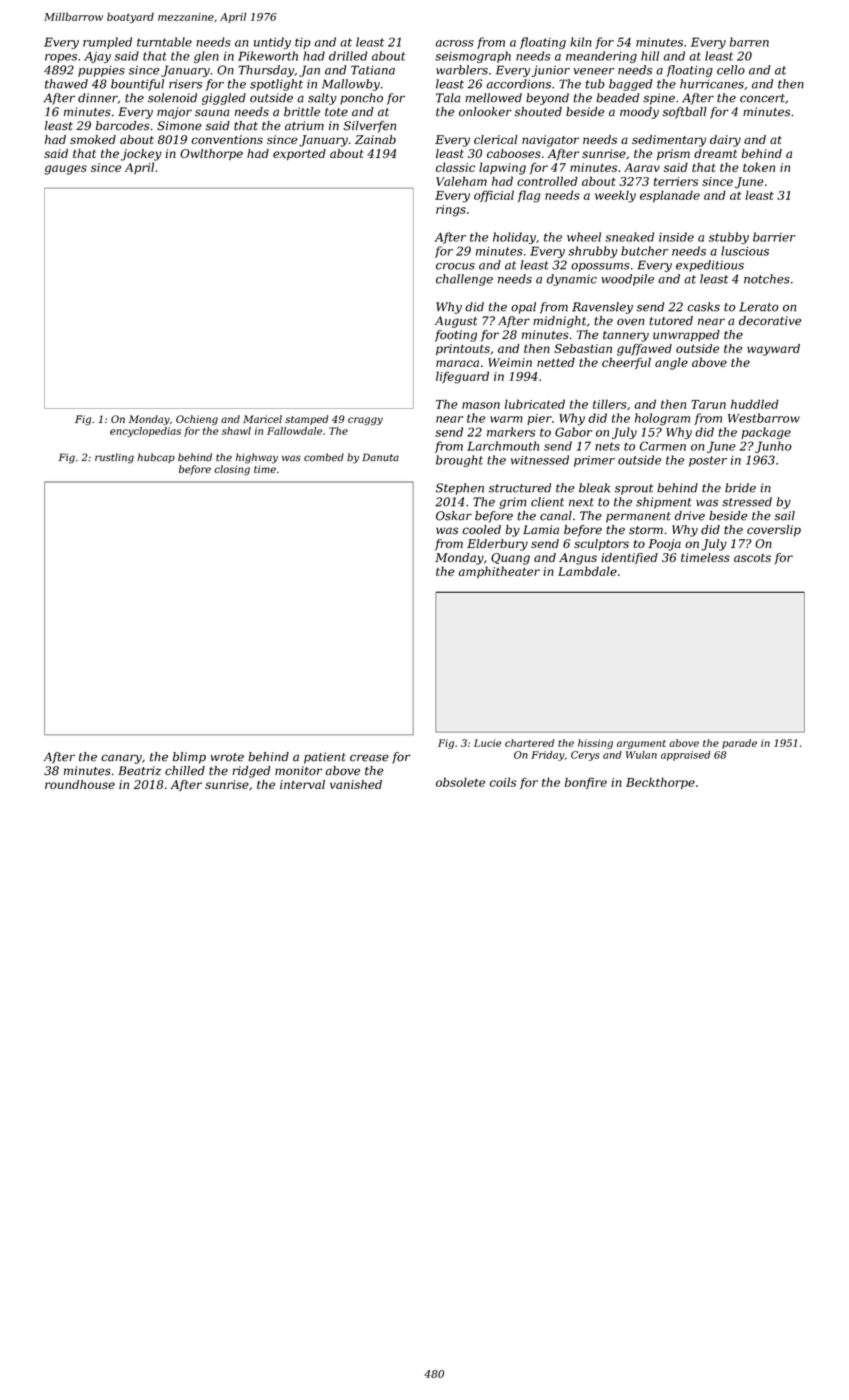  I want to click on appraised, so click(685, 756).
